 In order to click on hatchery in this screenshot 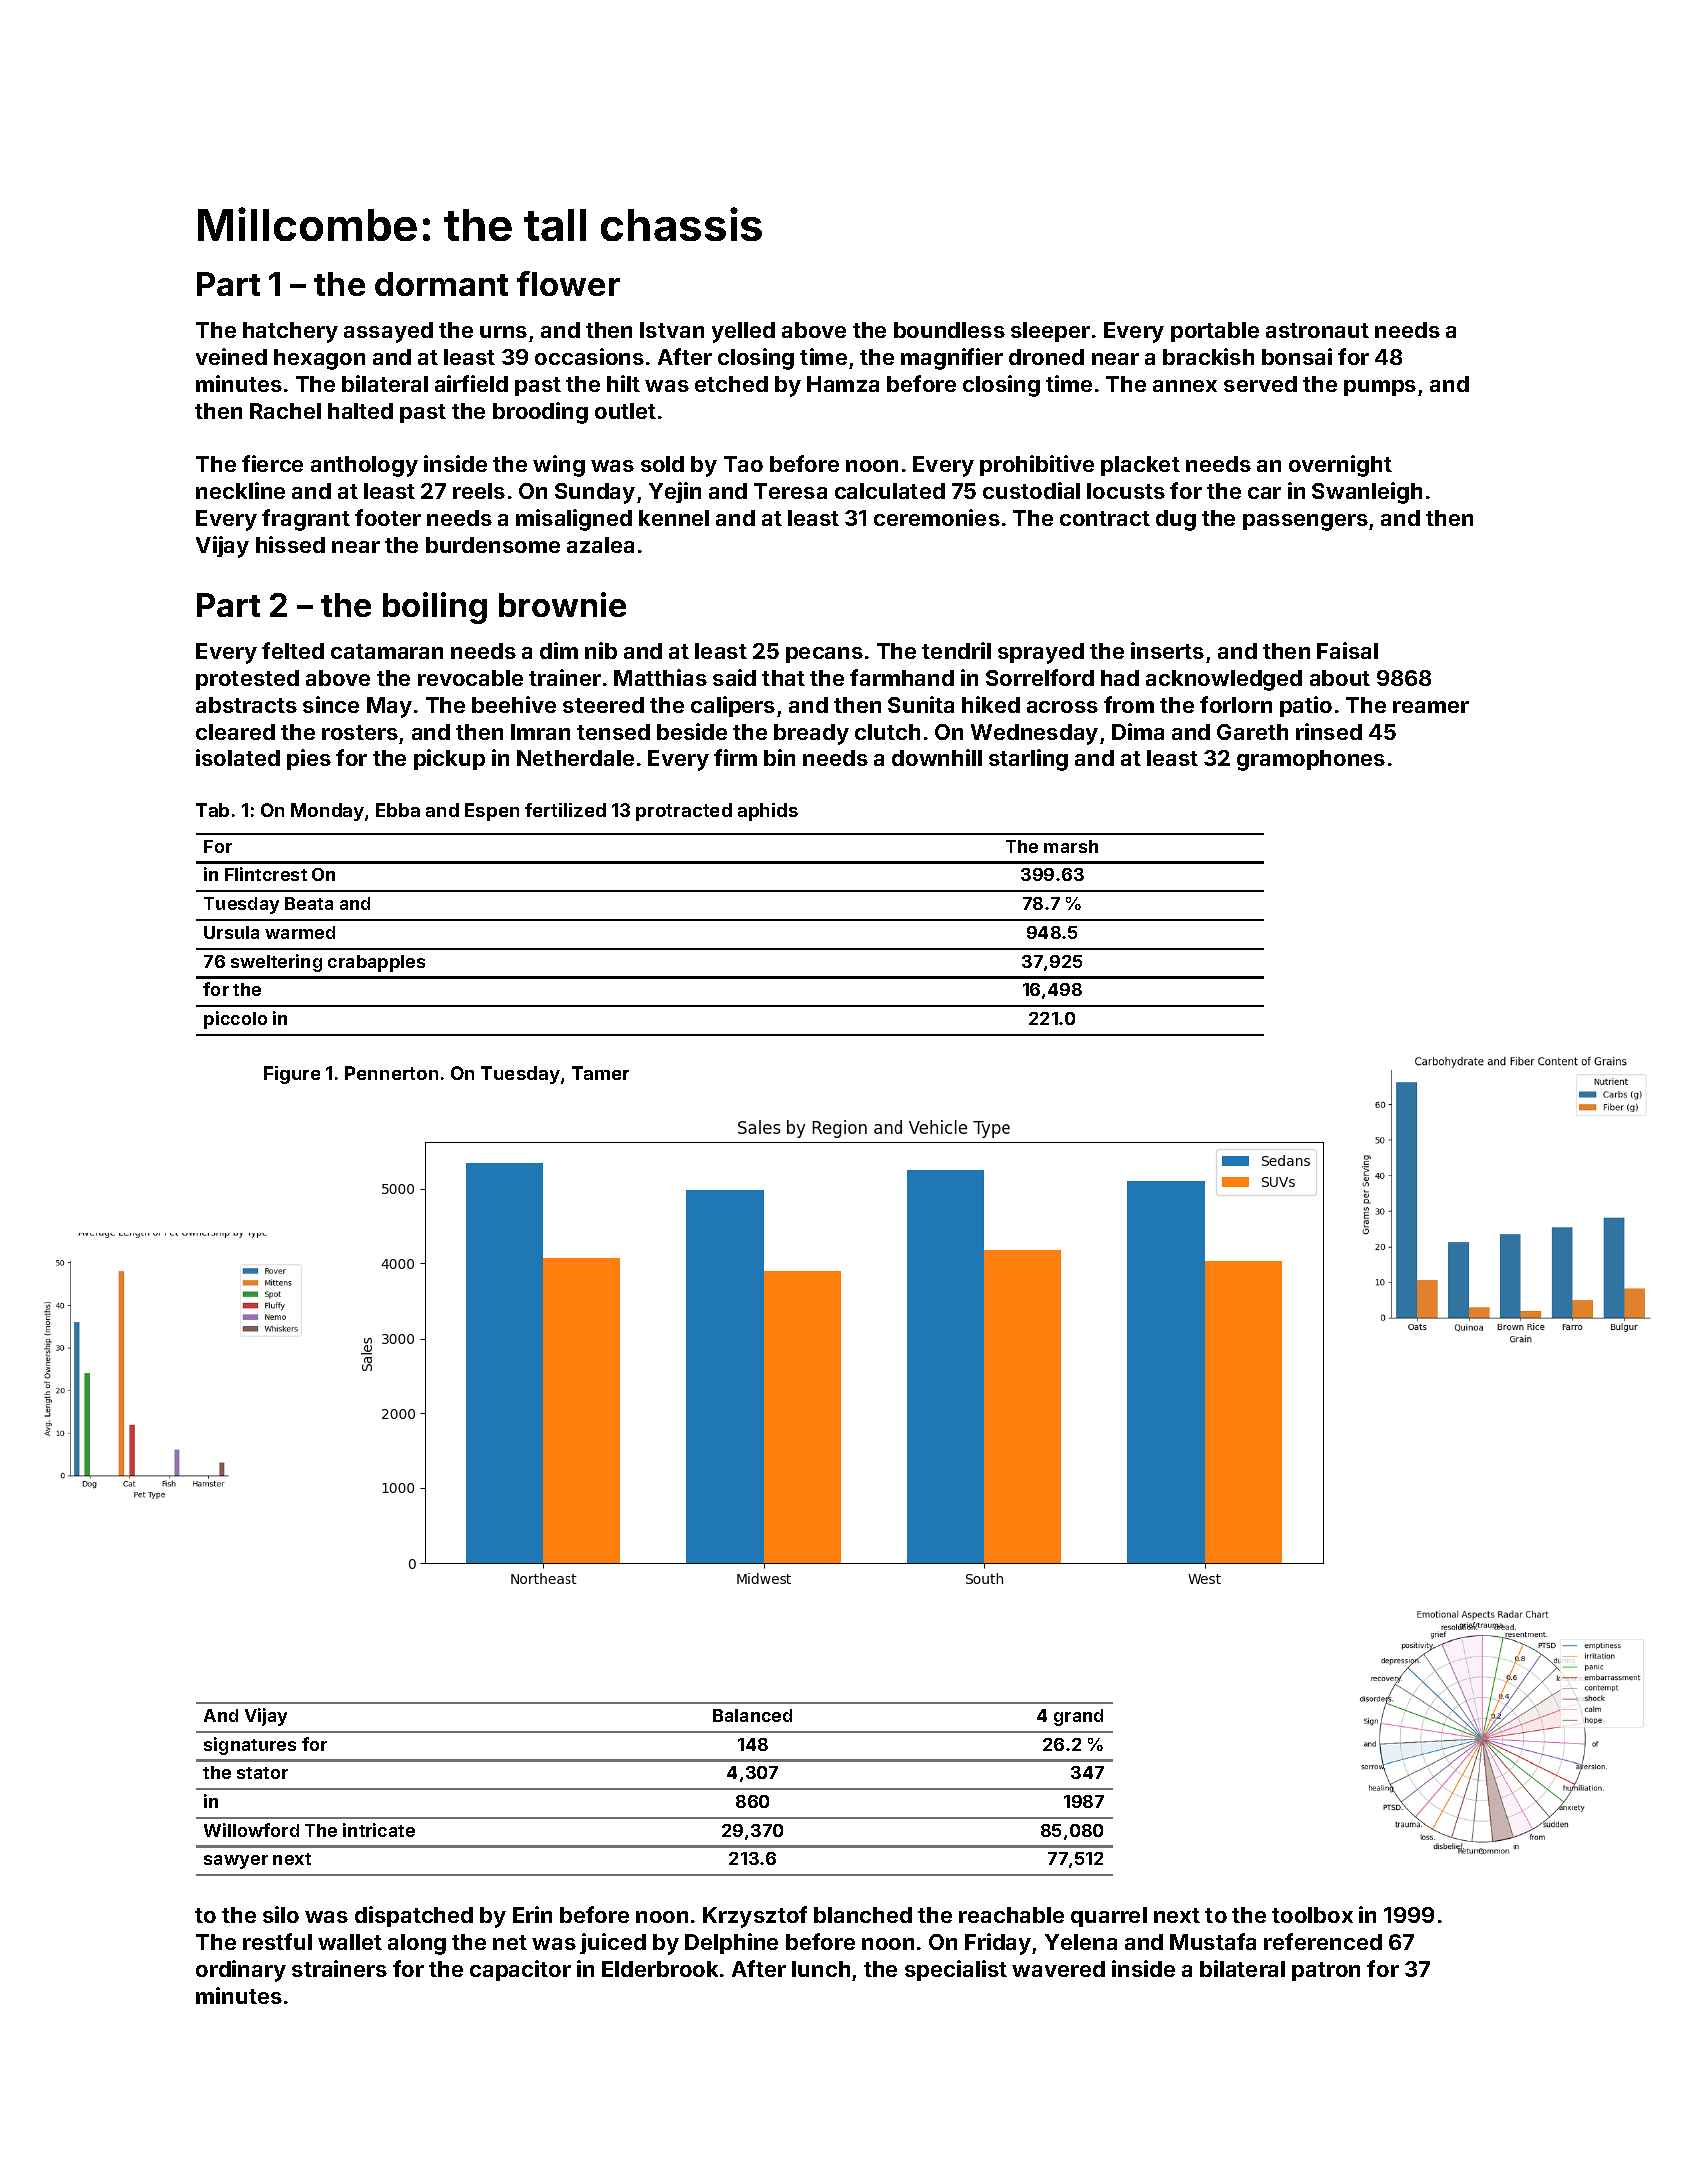, I will do `click(290, 332)`.
